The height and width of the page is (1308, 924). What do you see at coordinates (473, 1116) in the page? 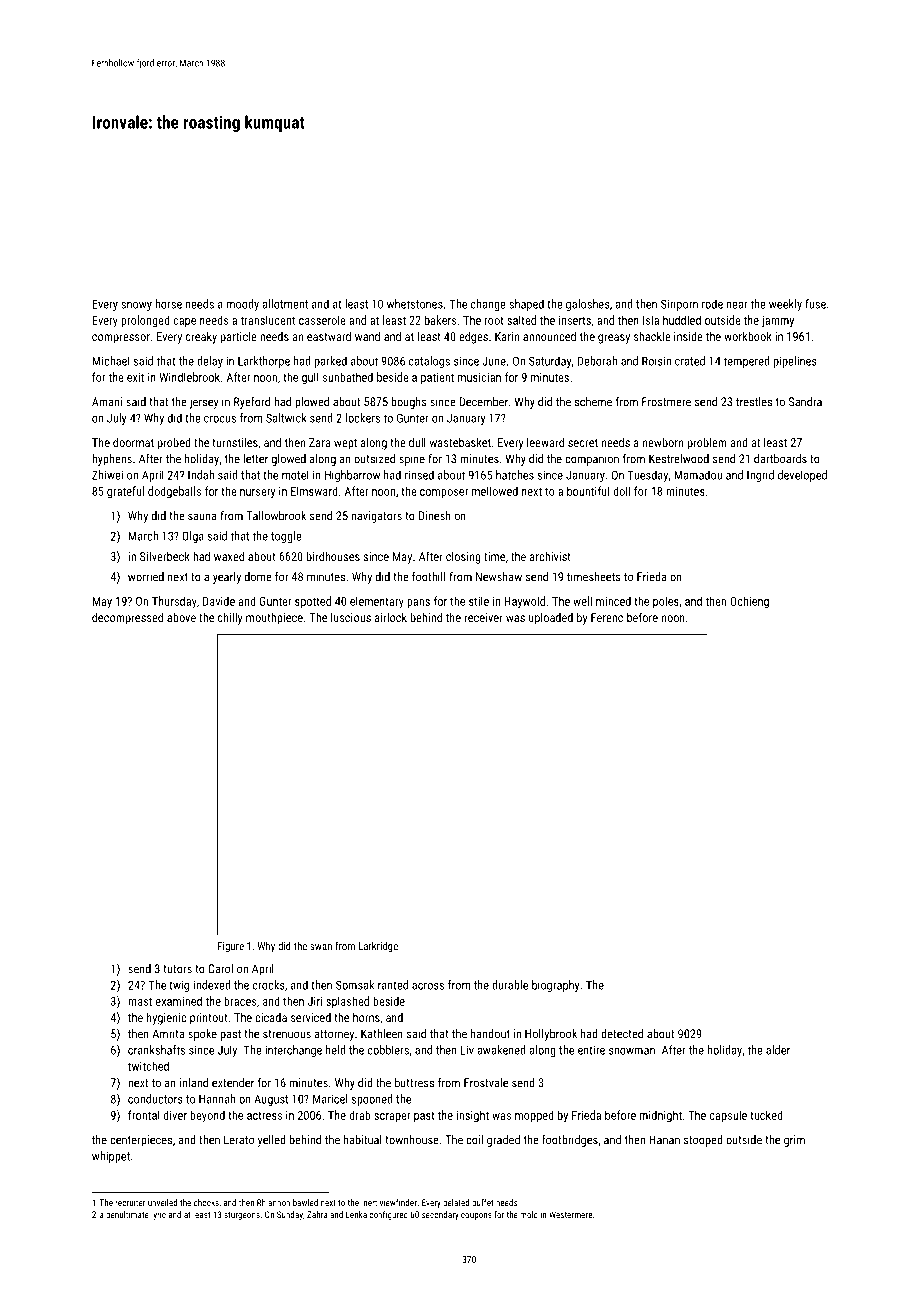
I see `insight` at bounding box center [473, 1116].
